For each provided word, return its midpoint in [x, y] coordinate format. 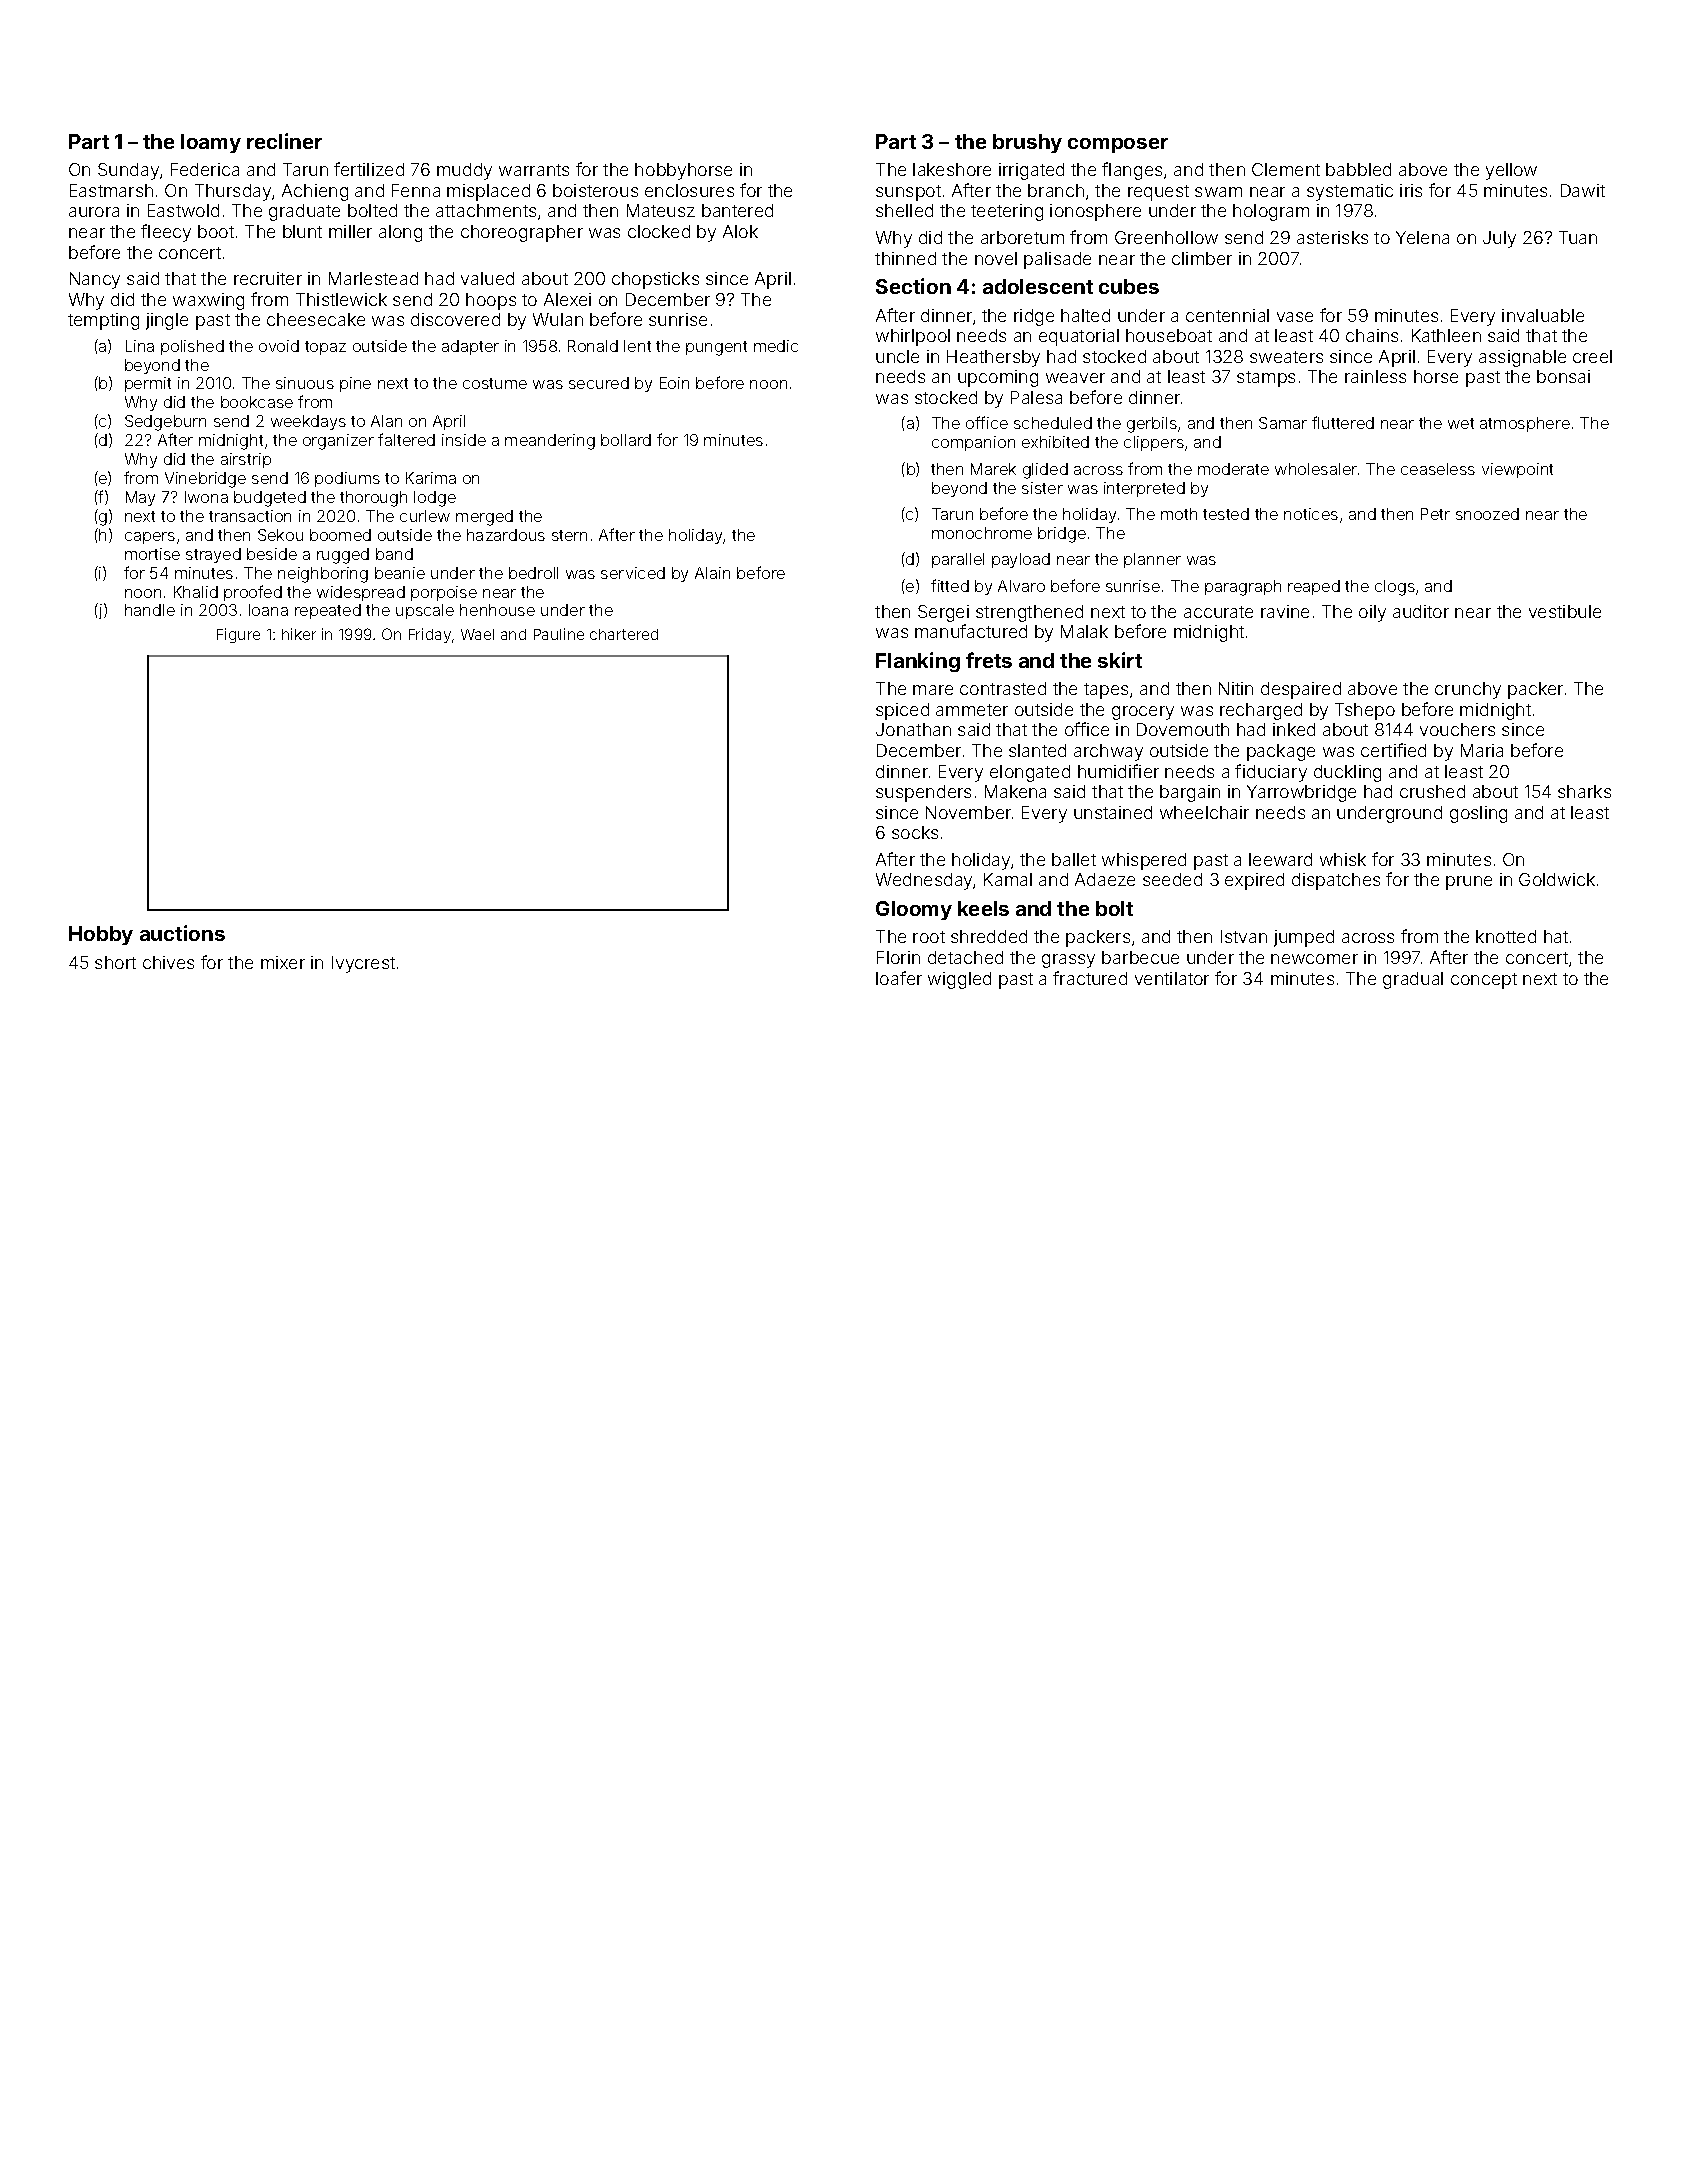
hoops [491, 301]
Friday [430, 635]
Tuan [1578, 237]
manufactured [971, 631]
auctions [182, 933]
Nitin [1236, 688]
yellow [1511, 171]
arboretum [1022, 237]
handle [150, 610]
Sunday [128, 171]
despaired [1301, 690]
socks [915, 832]
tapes [1106, 691]
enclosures [689, 190]
